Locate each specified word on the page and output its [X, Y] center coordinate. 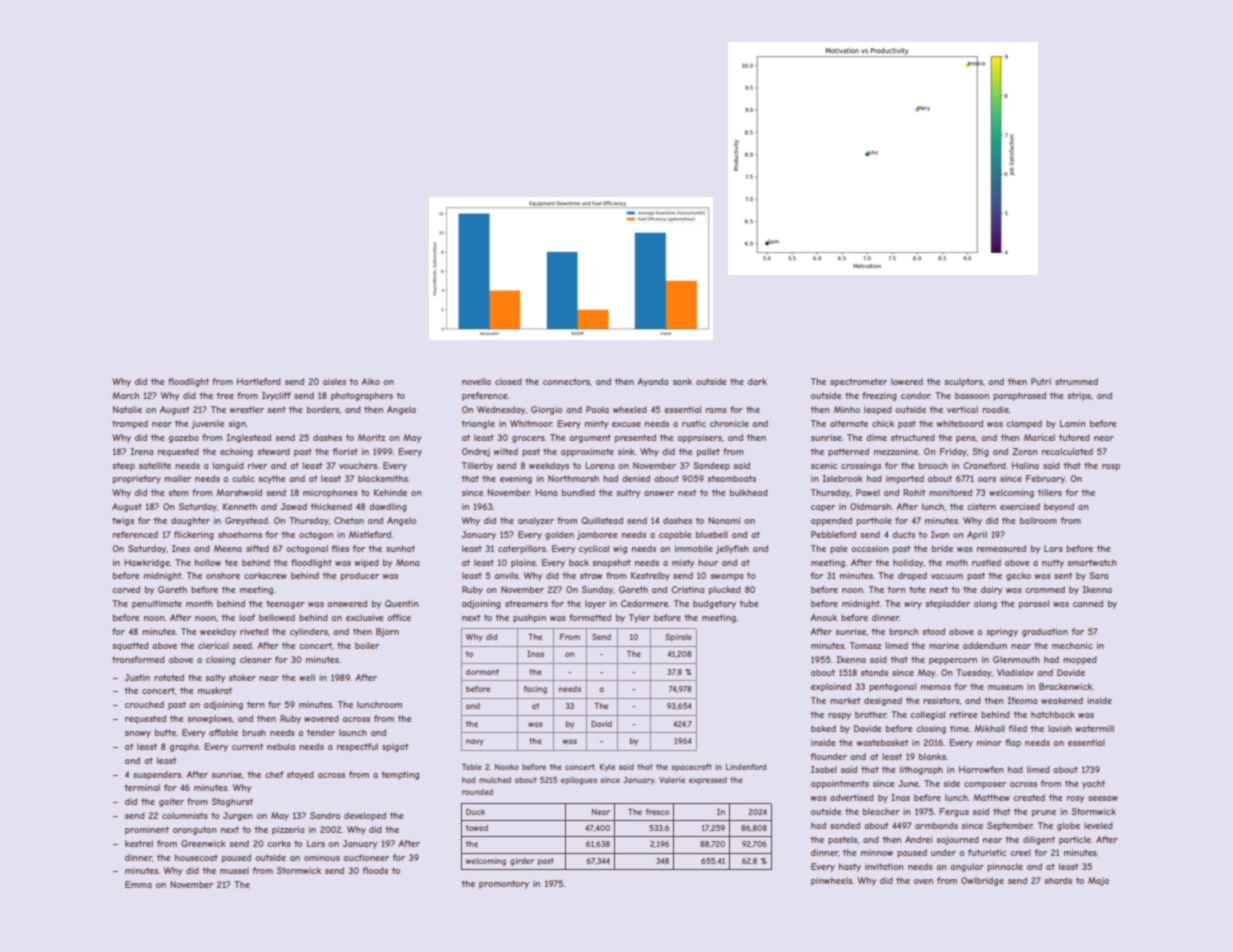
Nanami [724, 520]
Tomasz [865, 645]
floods [375, 870]
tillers [1050, 492]
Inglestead [248, 438]
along [985, 604]
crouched [144, 704]
